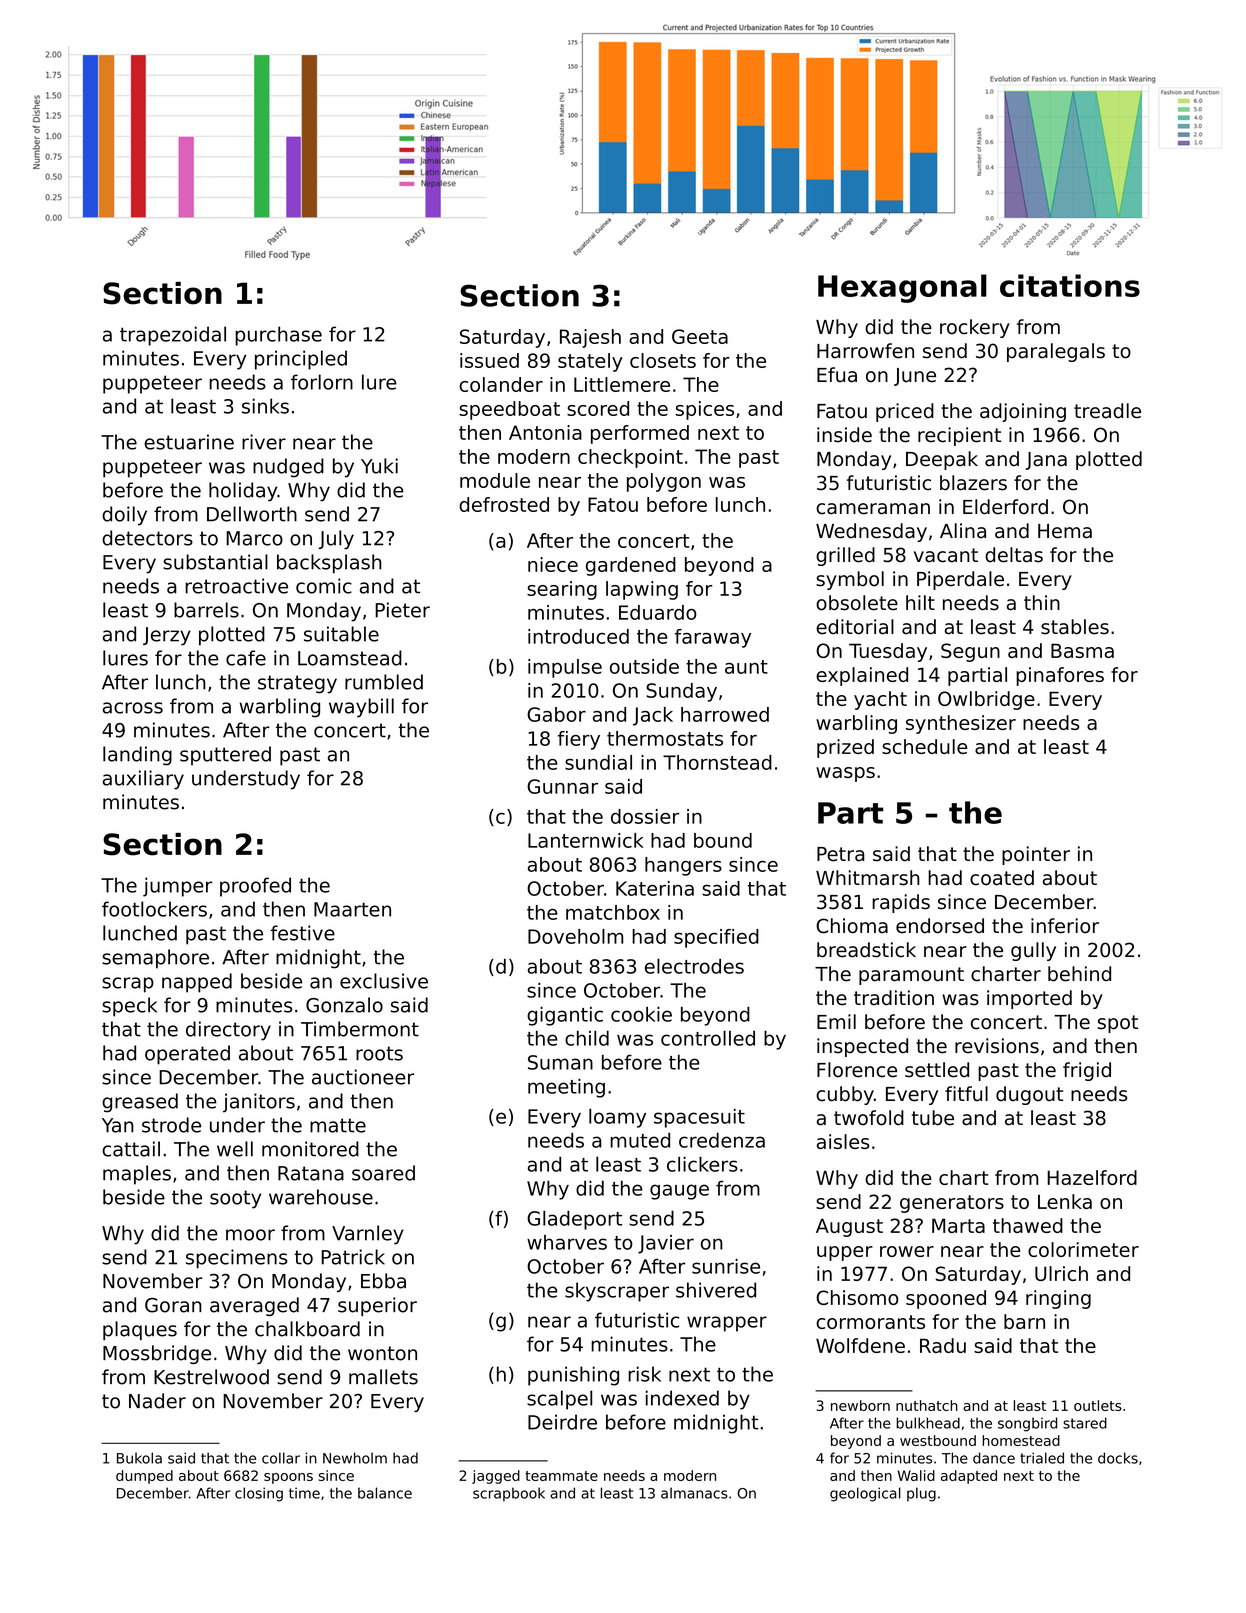 Image resolution: width=1246 pixels, height=1613 pixels. Describe the element at coordinates (352, 909) in the image. I see `Maarten` at that location.
